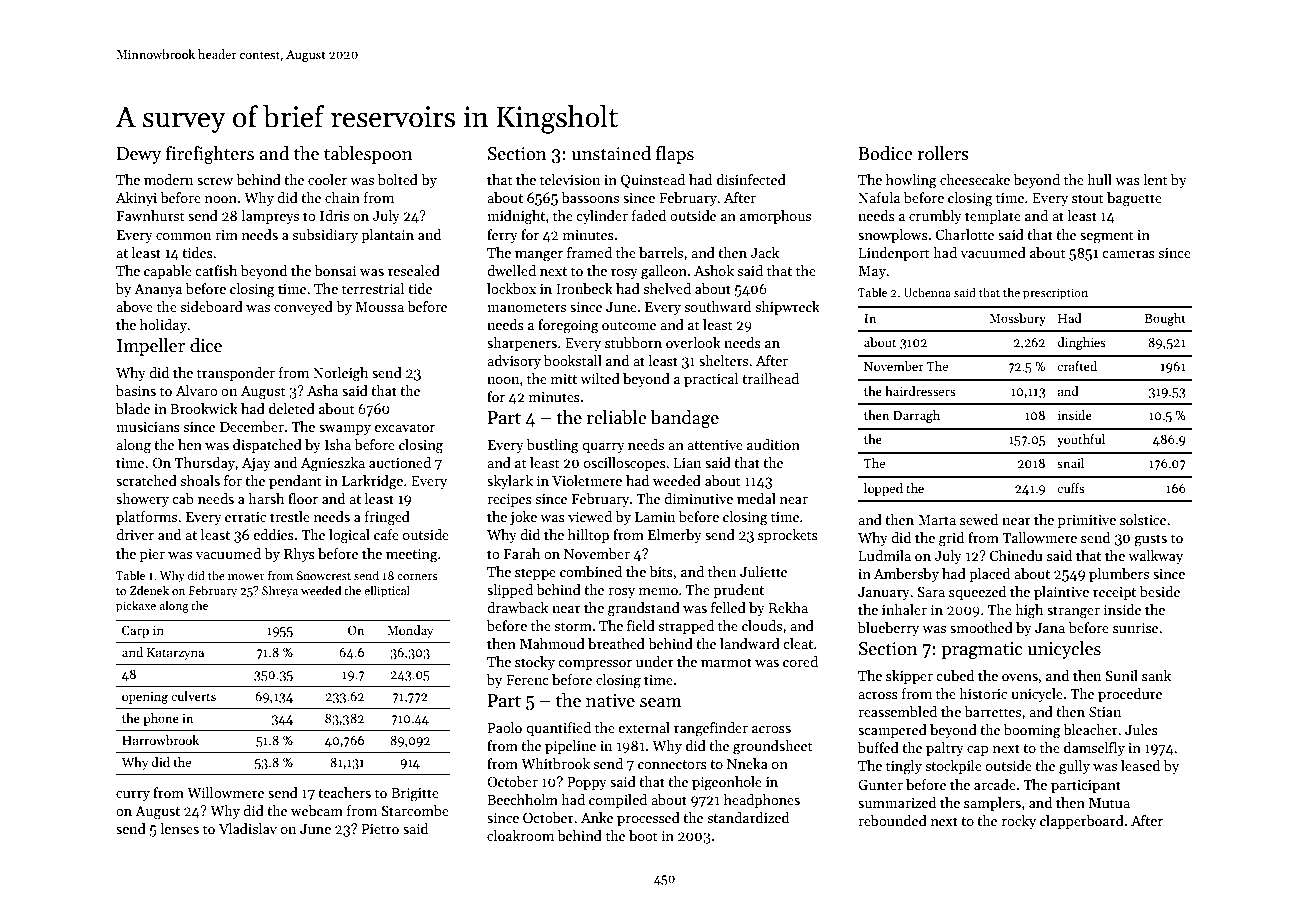  What do you see at coordinates (611, 153) in the page?
I see `unstained` at bounding box center [611, 153].
